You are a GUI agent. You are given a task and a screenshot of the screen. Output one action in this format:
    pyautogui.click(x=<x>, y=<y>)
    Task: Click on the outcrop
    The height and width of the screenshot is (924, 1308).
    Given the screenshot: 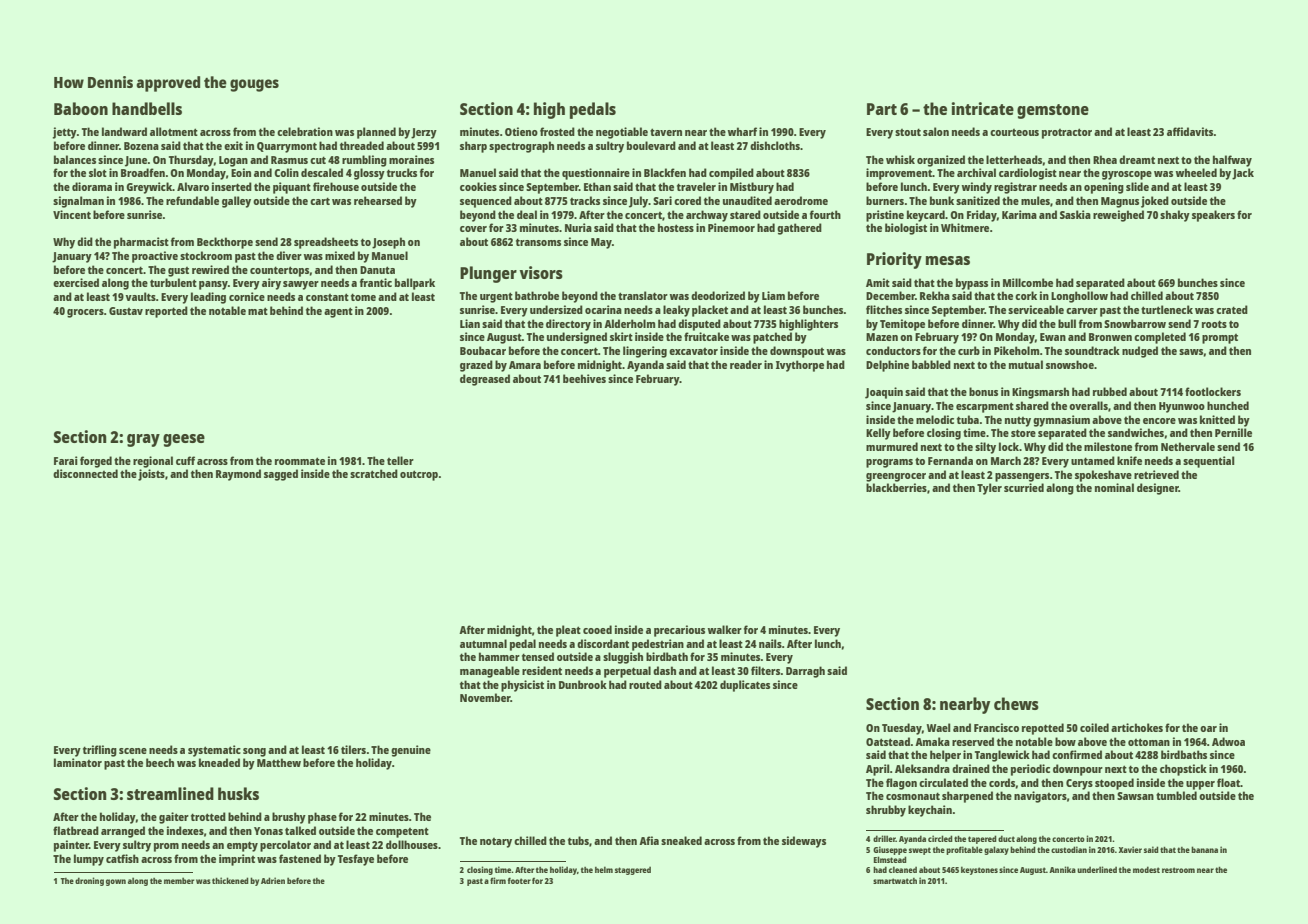 What is the action you would take?
    pyautogui.click(x=419, y=475)
